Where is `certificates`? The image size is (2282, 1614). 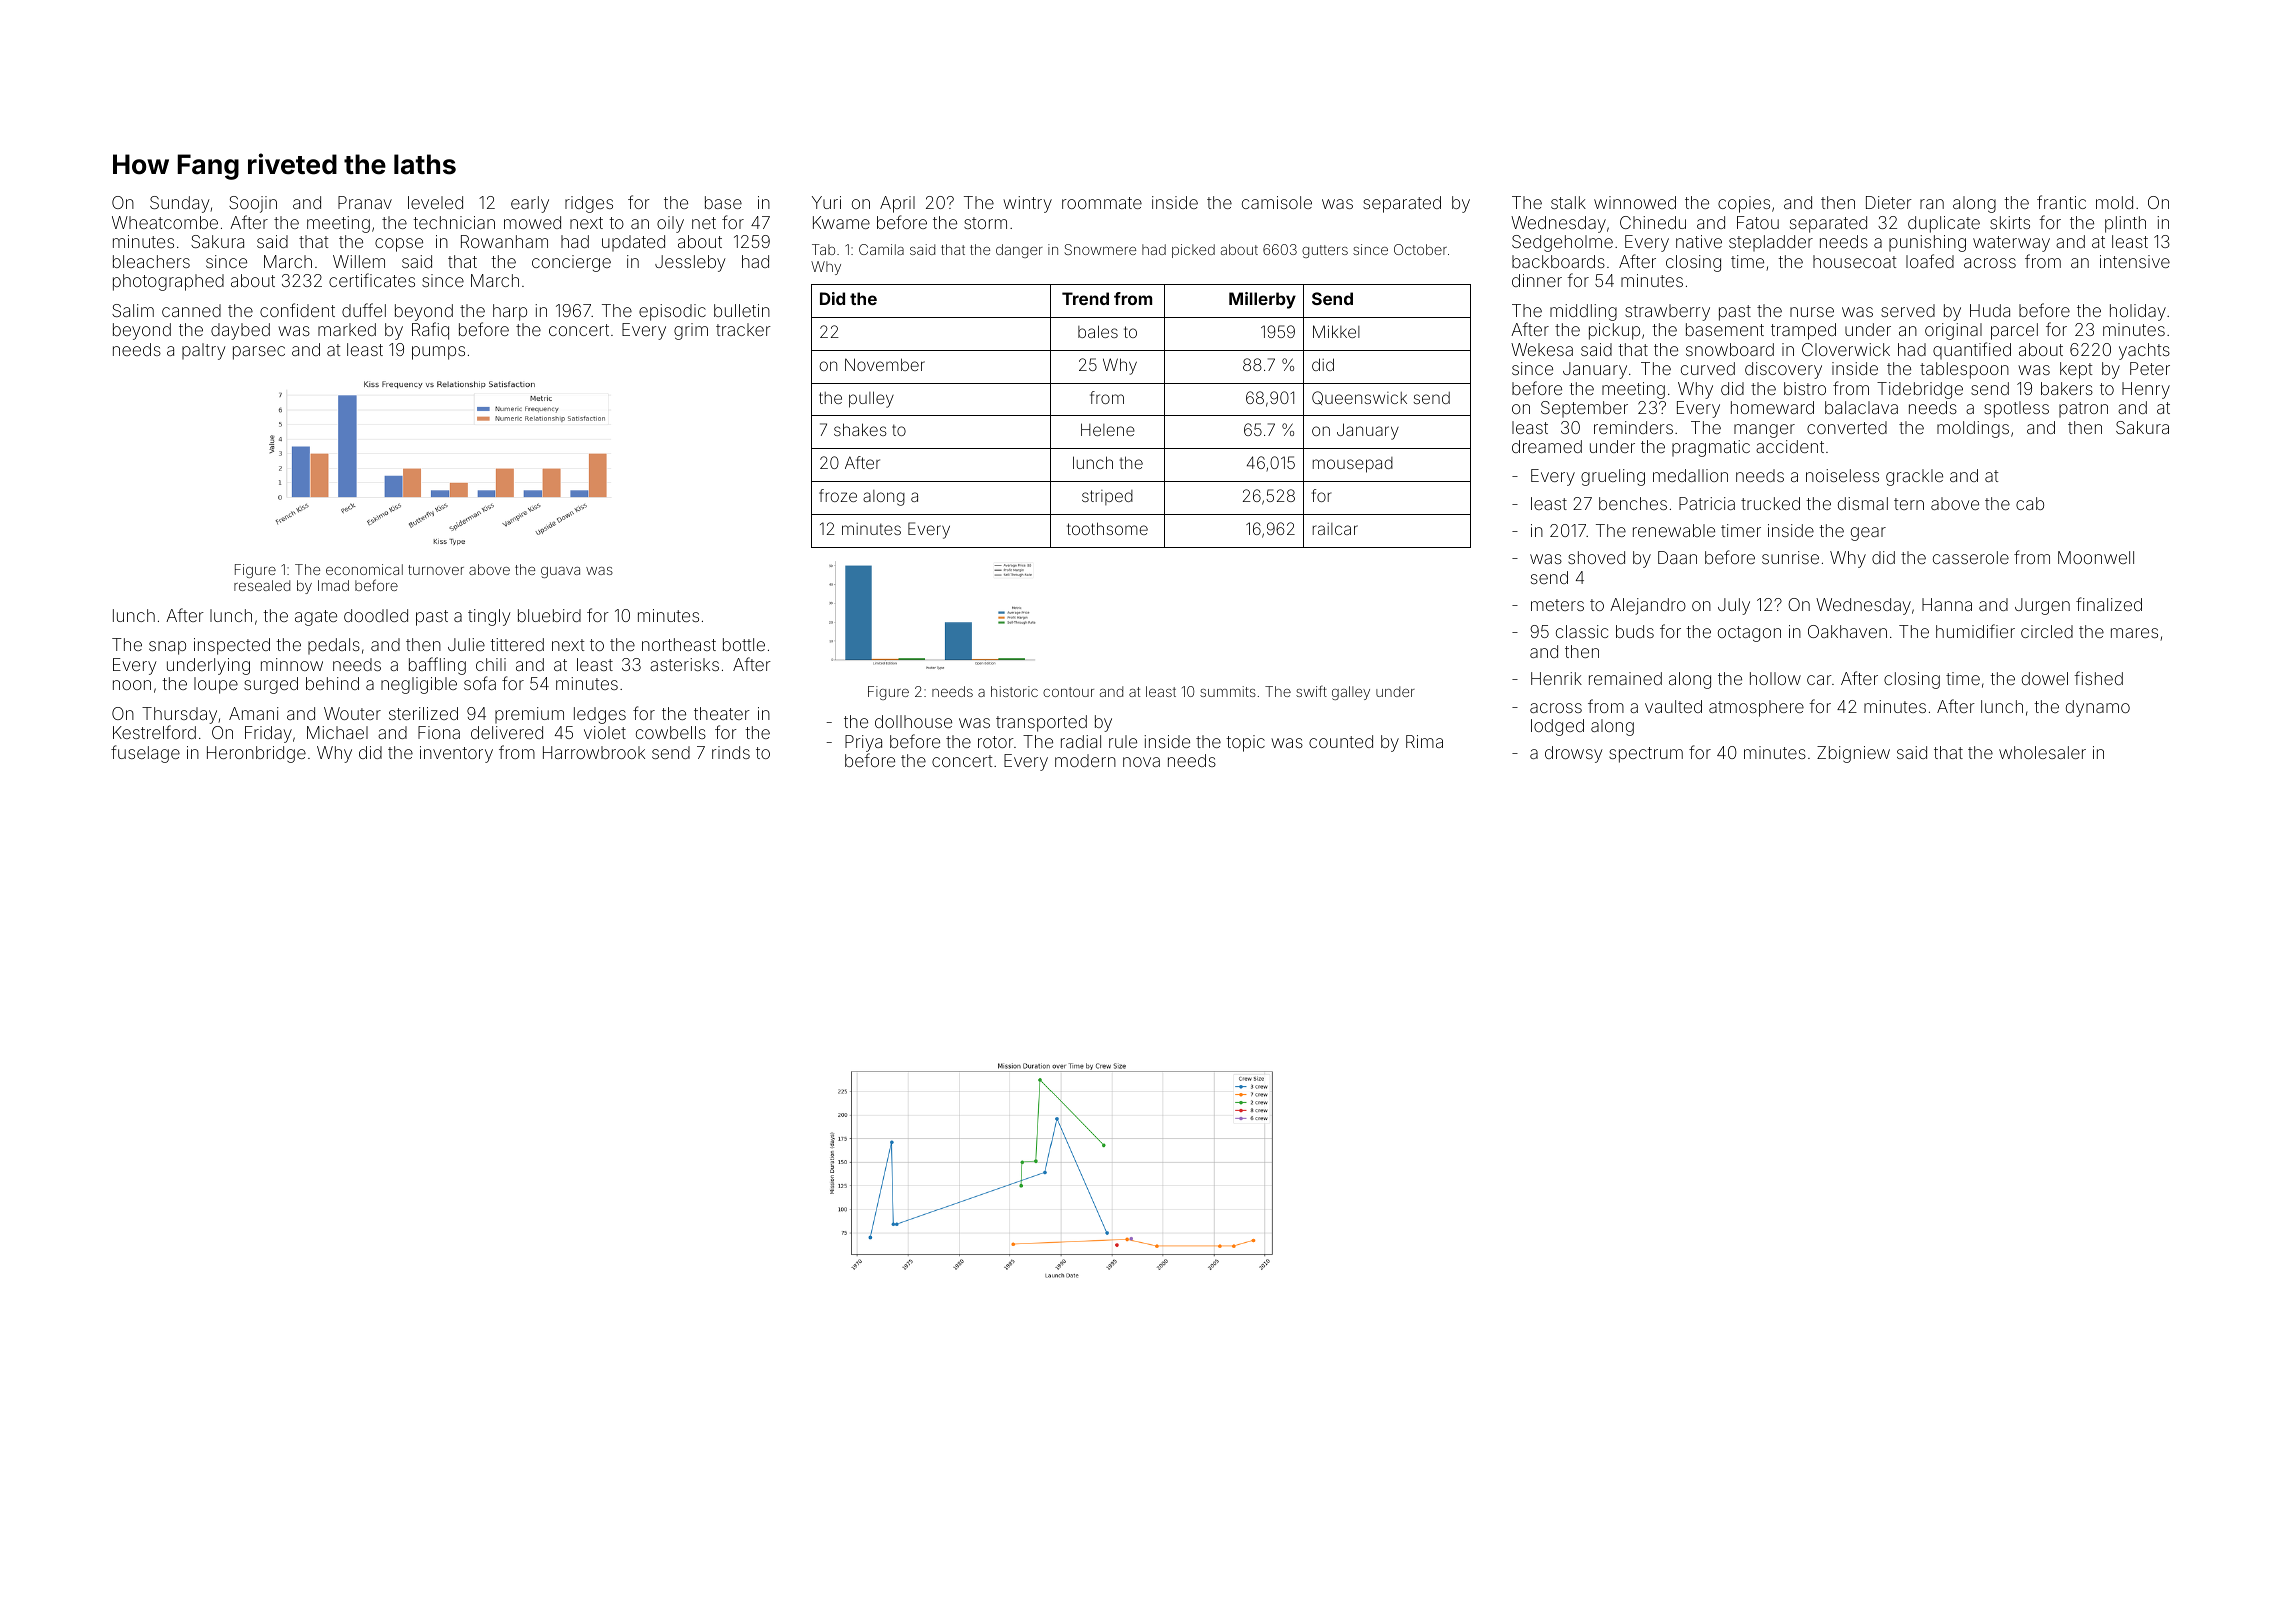
certificates is located at coordinates (372, 280).
